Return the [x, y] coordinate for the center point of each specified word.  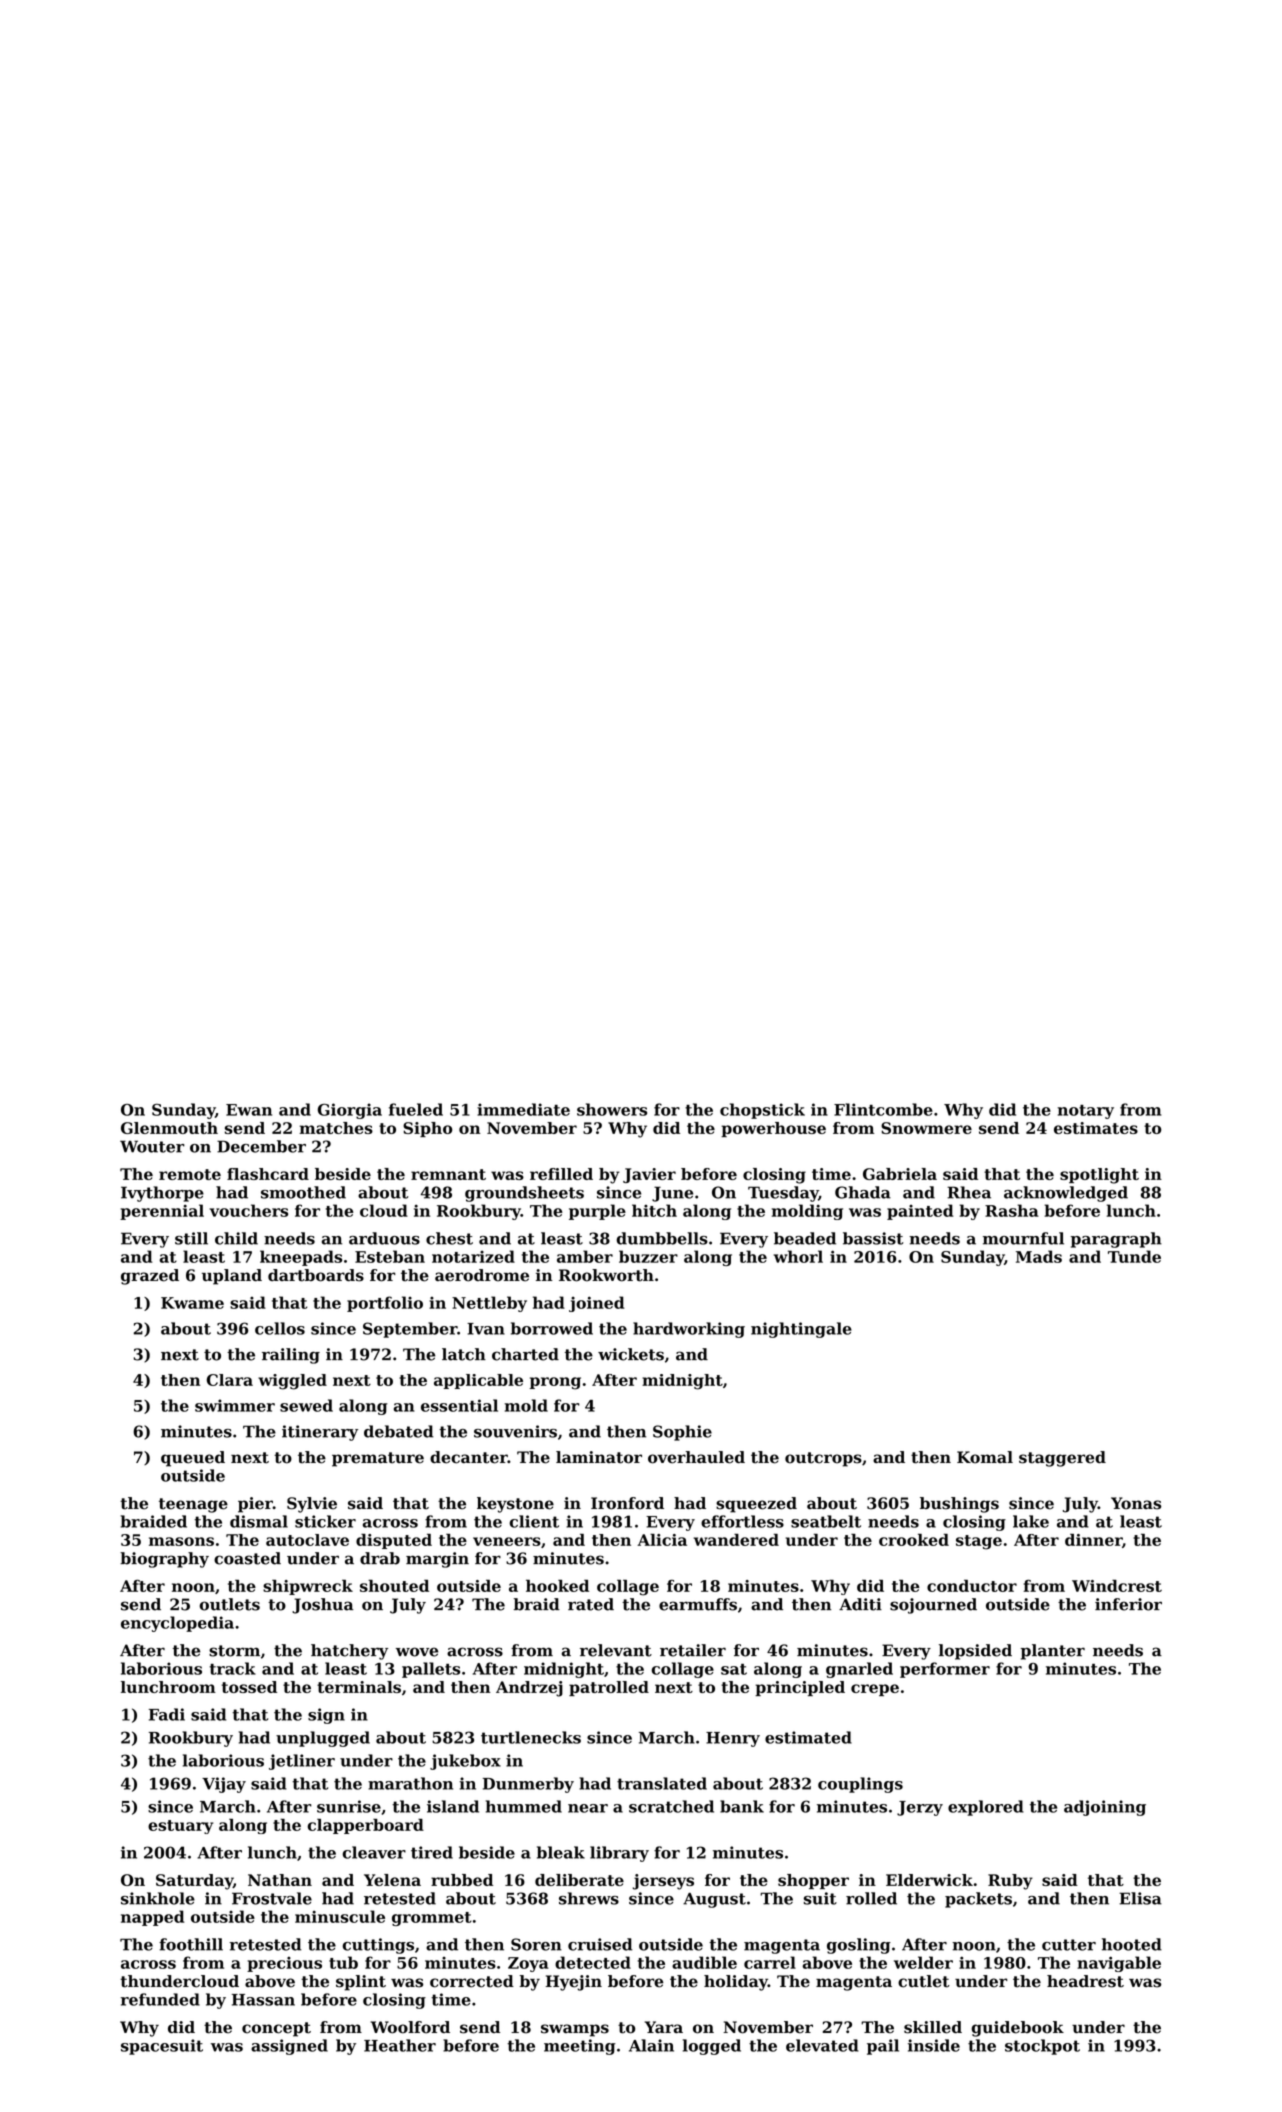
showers [612, 1109]
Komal [985, 1457]
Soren [536, 1944]
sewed [306, 1405]
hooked [557, 1585]
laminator [599, 1457]
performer [945, 1670]
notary [1086, 1112]
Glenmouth [169, 1128]
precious [284, 1964]
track [233, 1668]
